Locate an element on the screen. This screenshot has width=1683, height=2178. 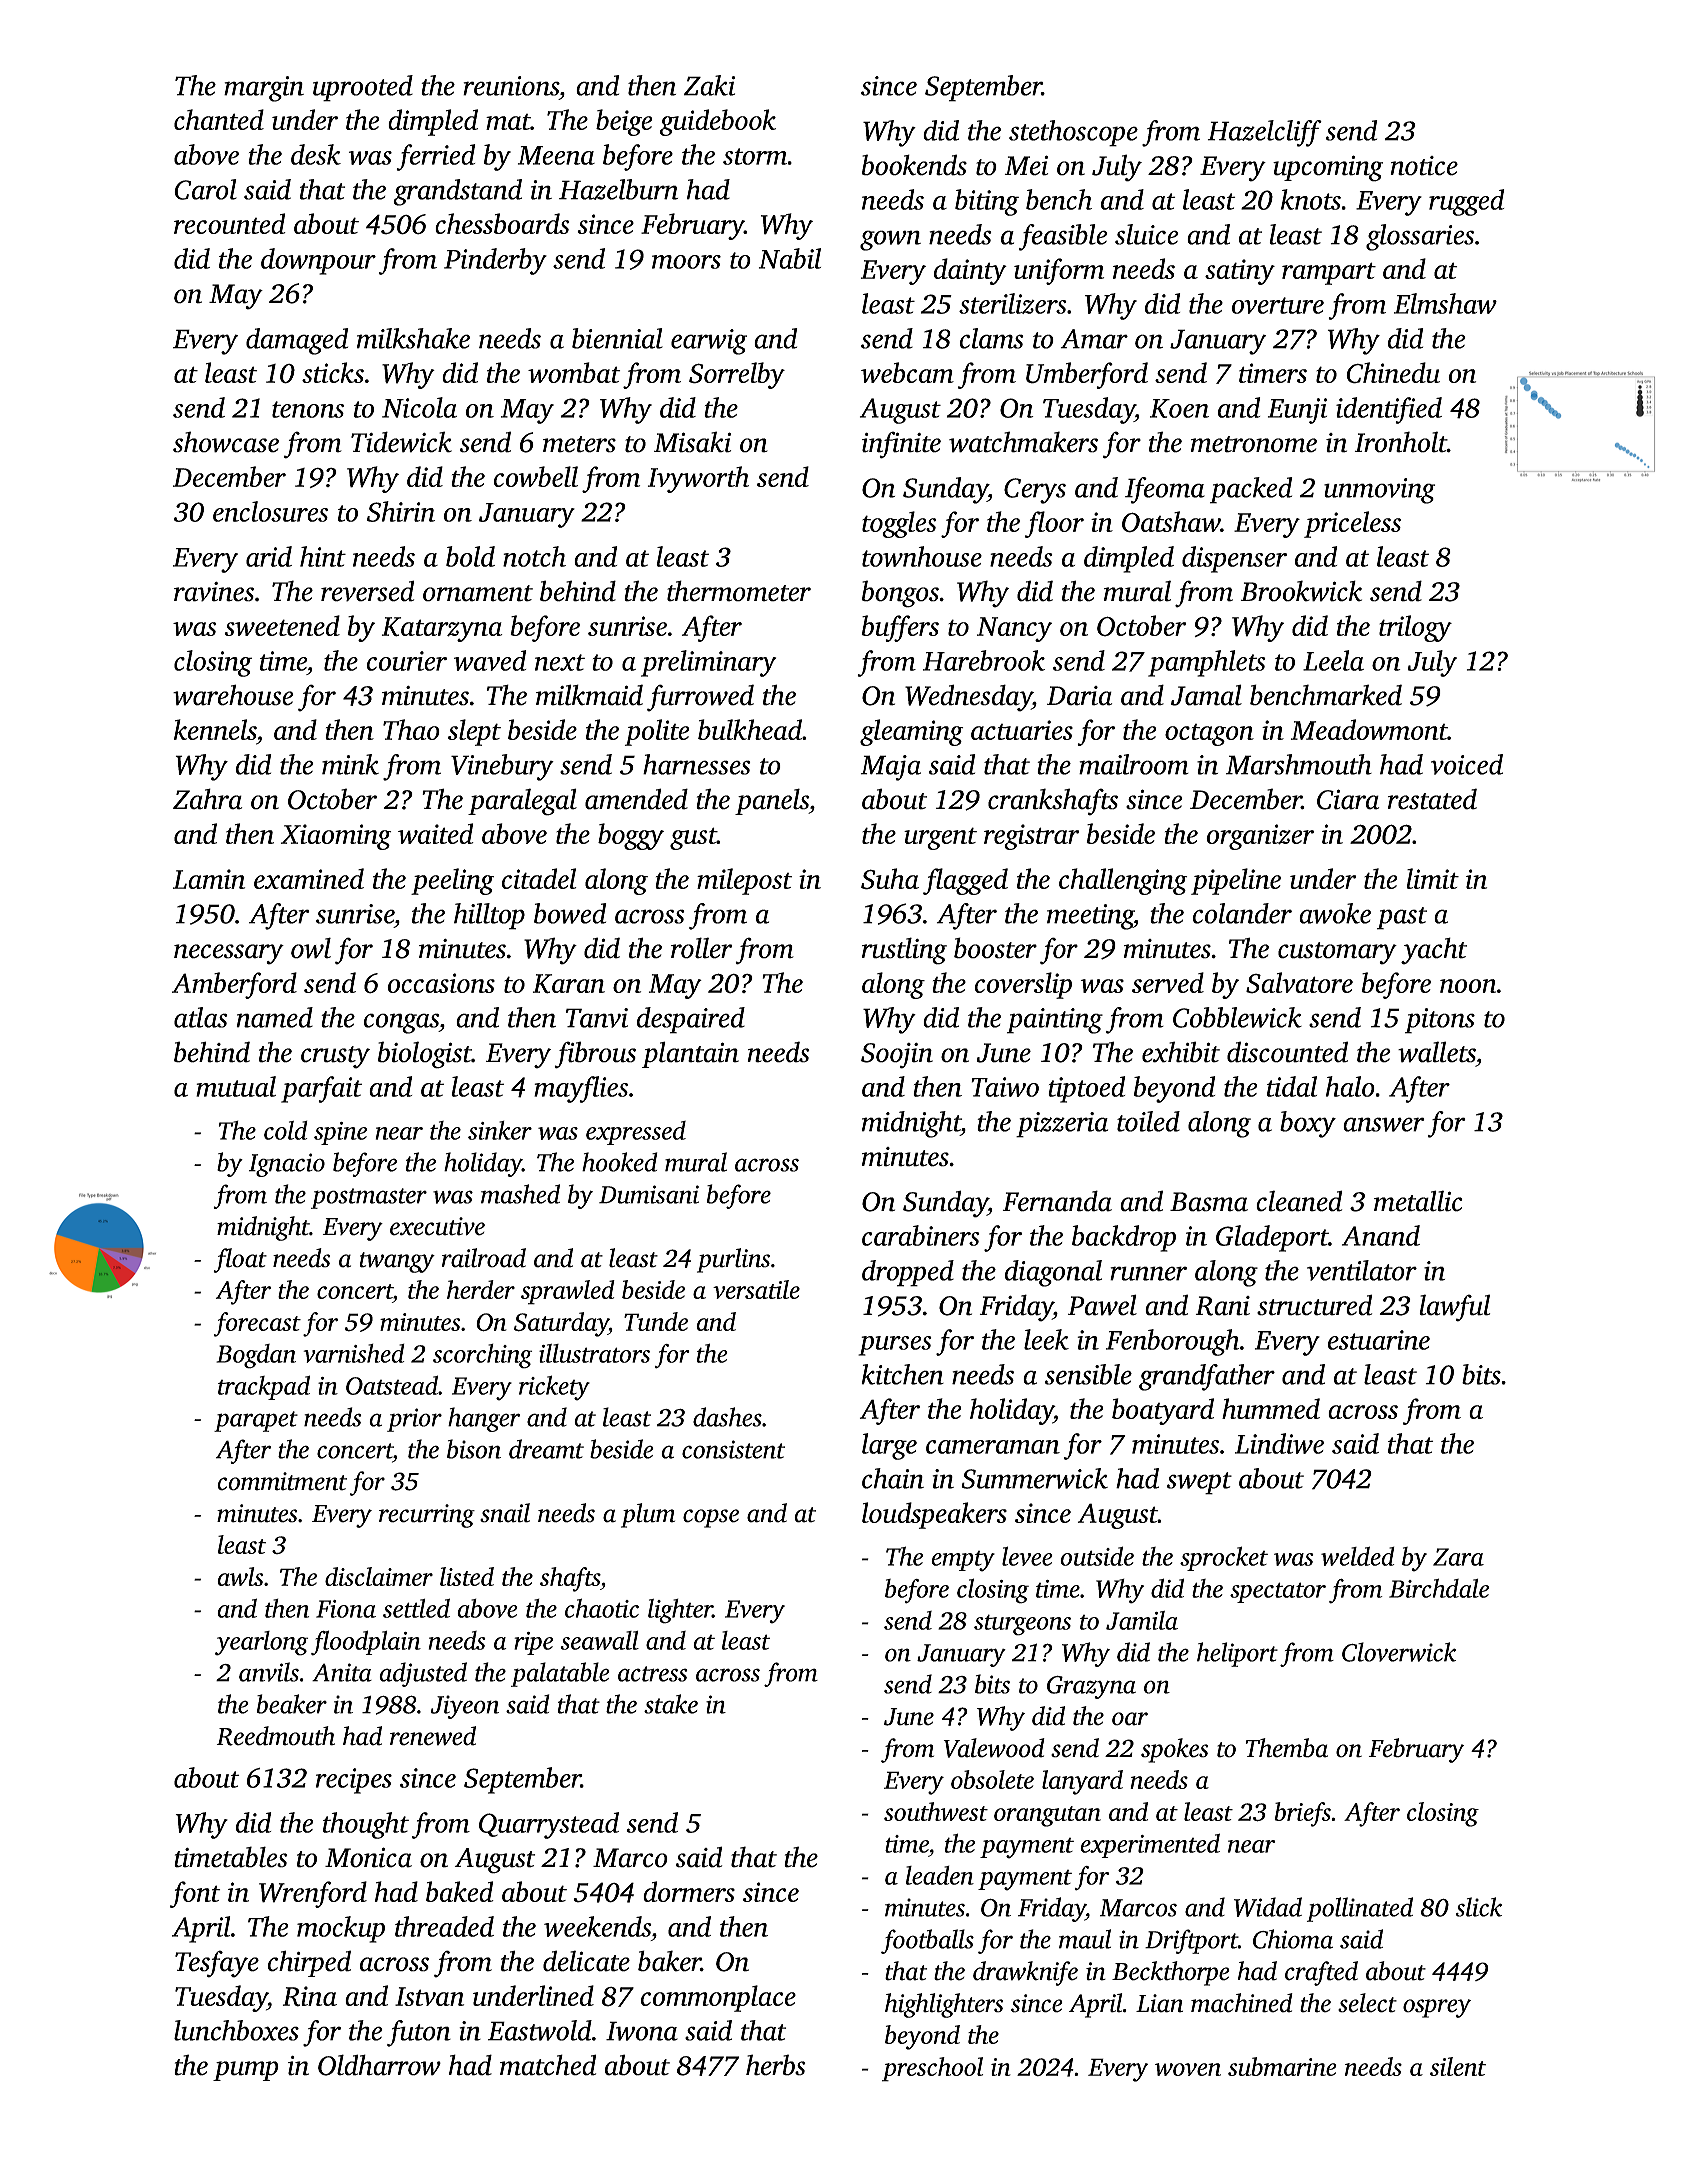
knots is located at coordinates (1311, 199).
